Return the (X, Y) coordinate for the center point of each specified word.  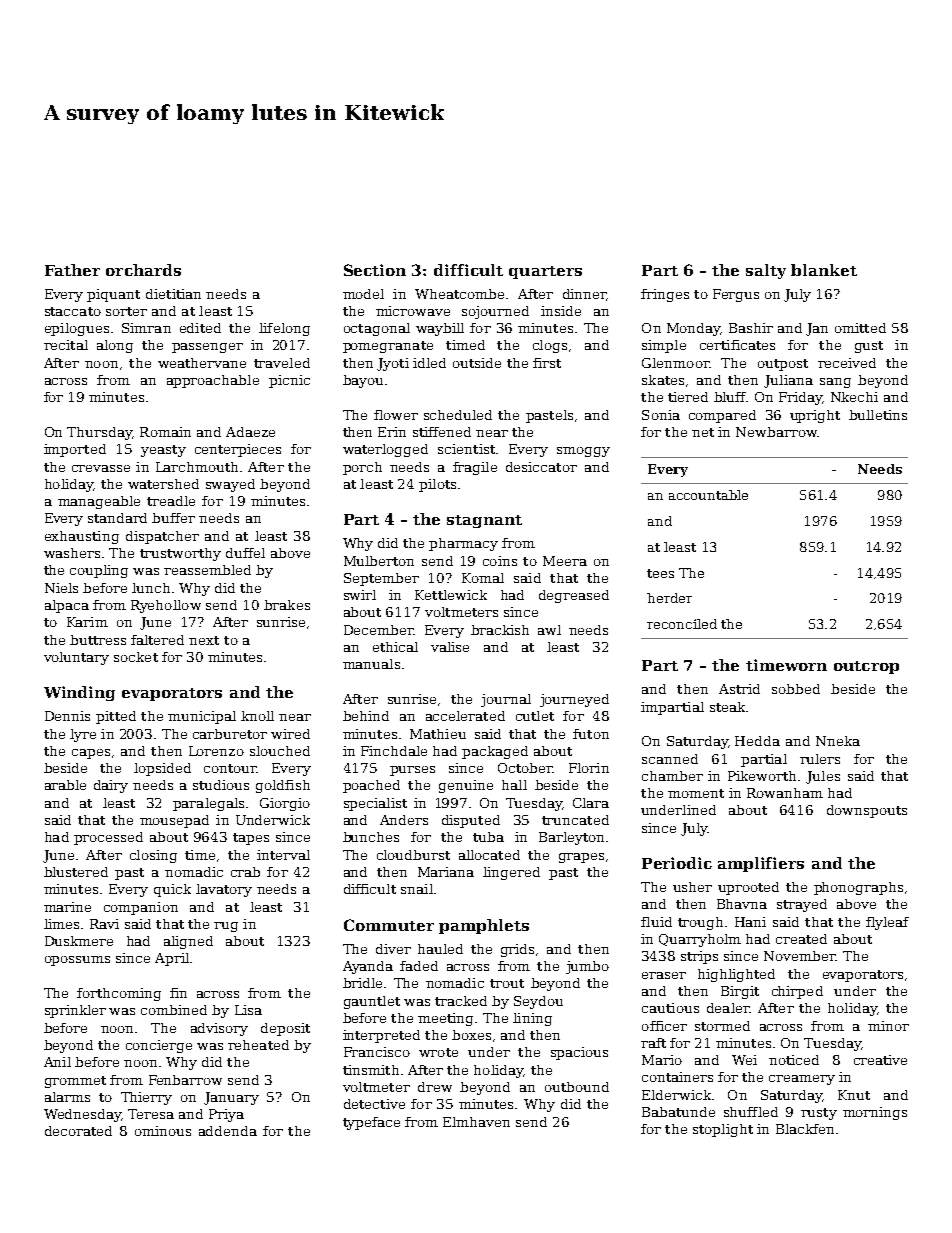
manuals (371, 664)
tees (660, 573)
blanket (824, 270)
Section (375, 270)
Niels (61, 588)
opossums (77, 961)
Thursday (99, 433)
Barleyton (571, 838)
